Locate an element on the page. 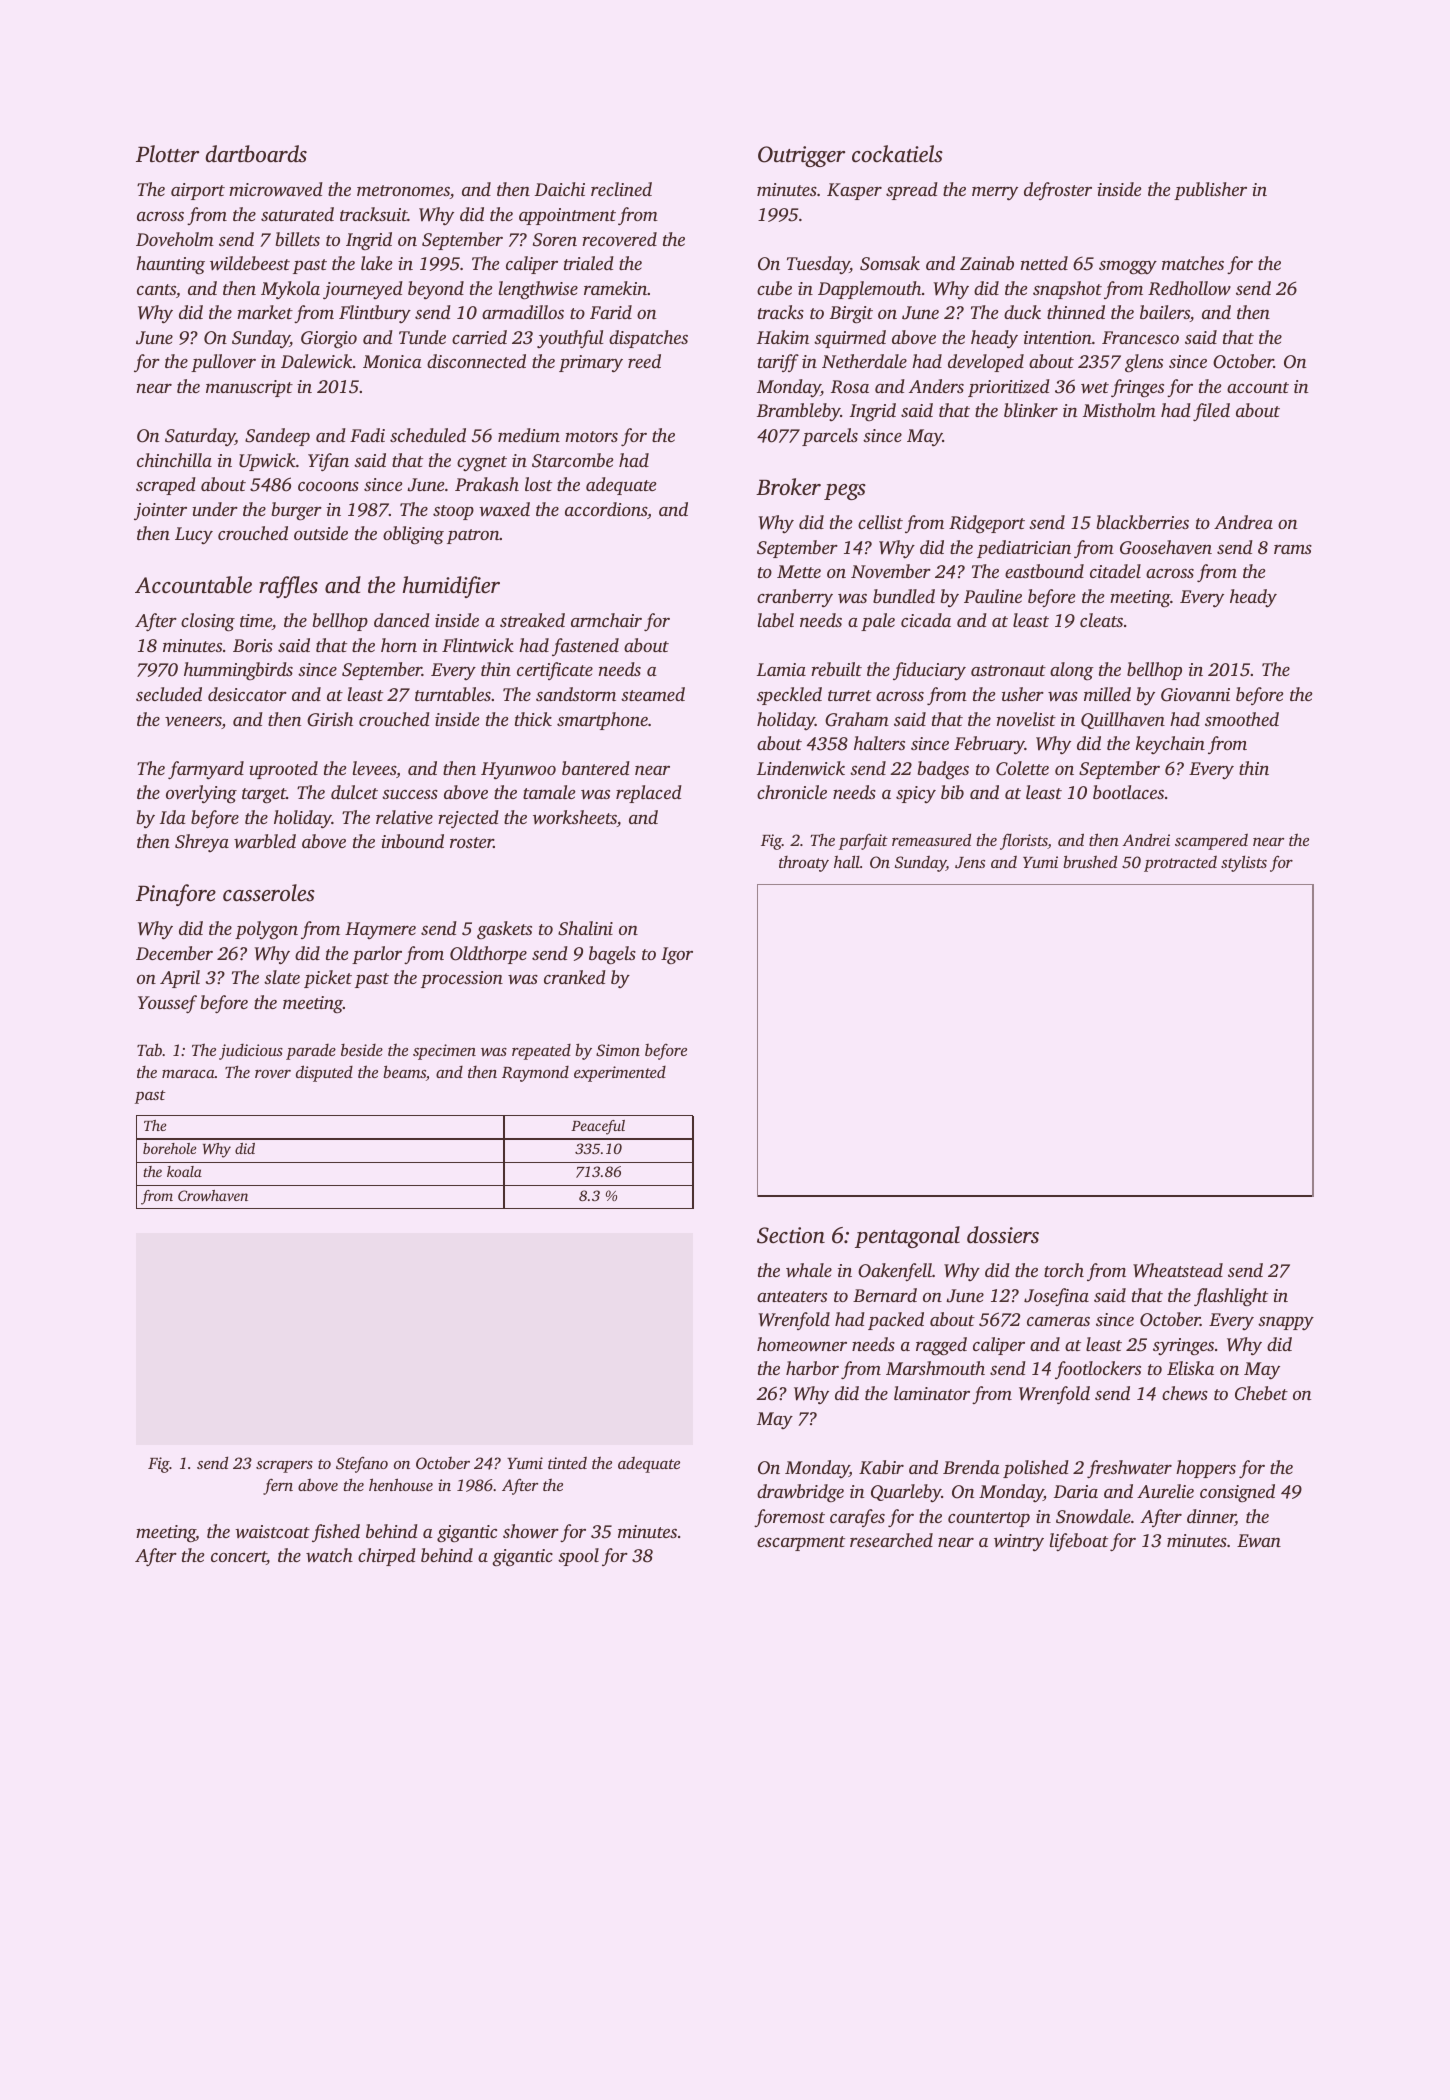 The height and width of the document is (2100, 1450). metronomes is located at coordinates (403, 190).
